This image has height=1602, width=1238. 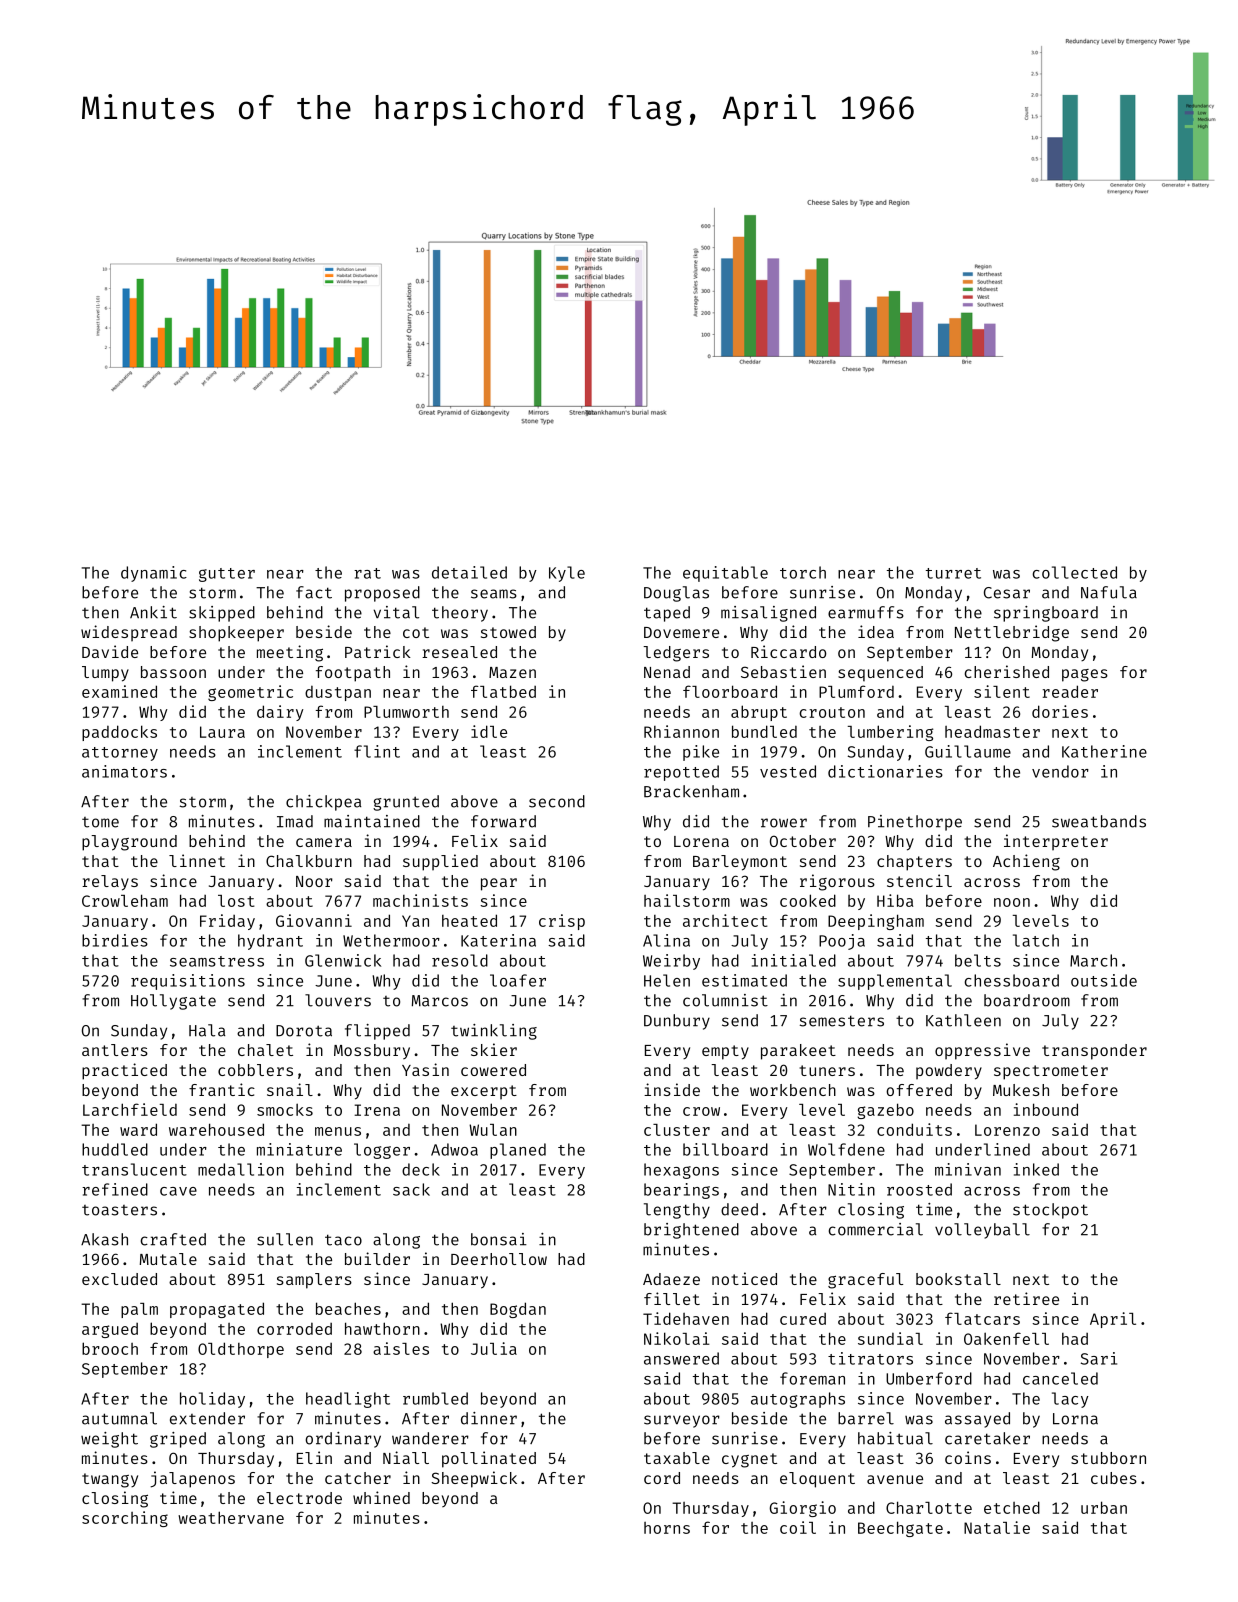 What do you see at coordinates (803, 1319) in the image?
I see `cured` at bounding box center [803, 1319].
